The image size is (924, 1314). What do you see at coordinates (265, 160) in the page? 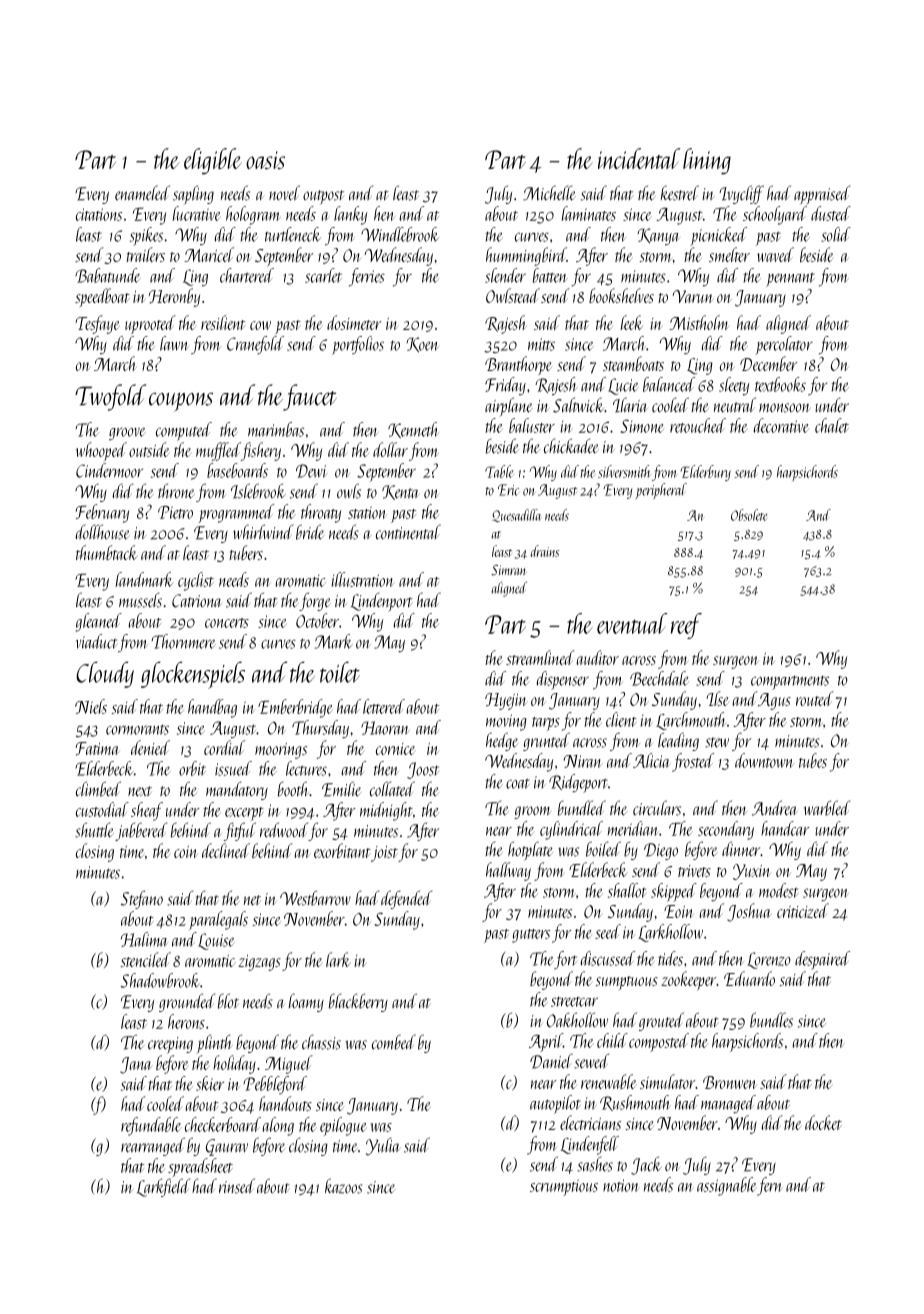
I see `oasis` at bounding box center [265, 160].
